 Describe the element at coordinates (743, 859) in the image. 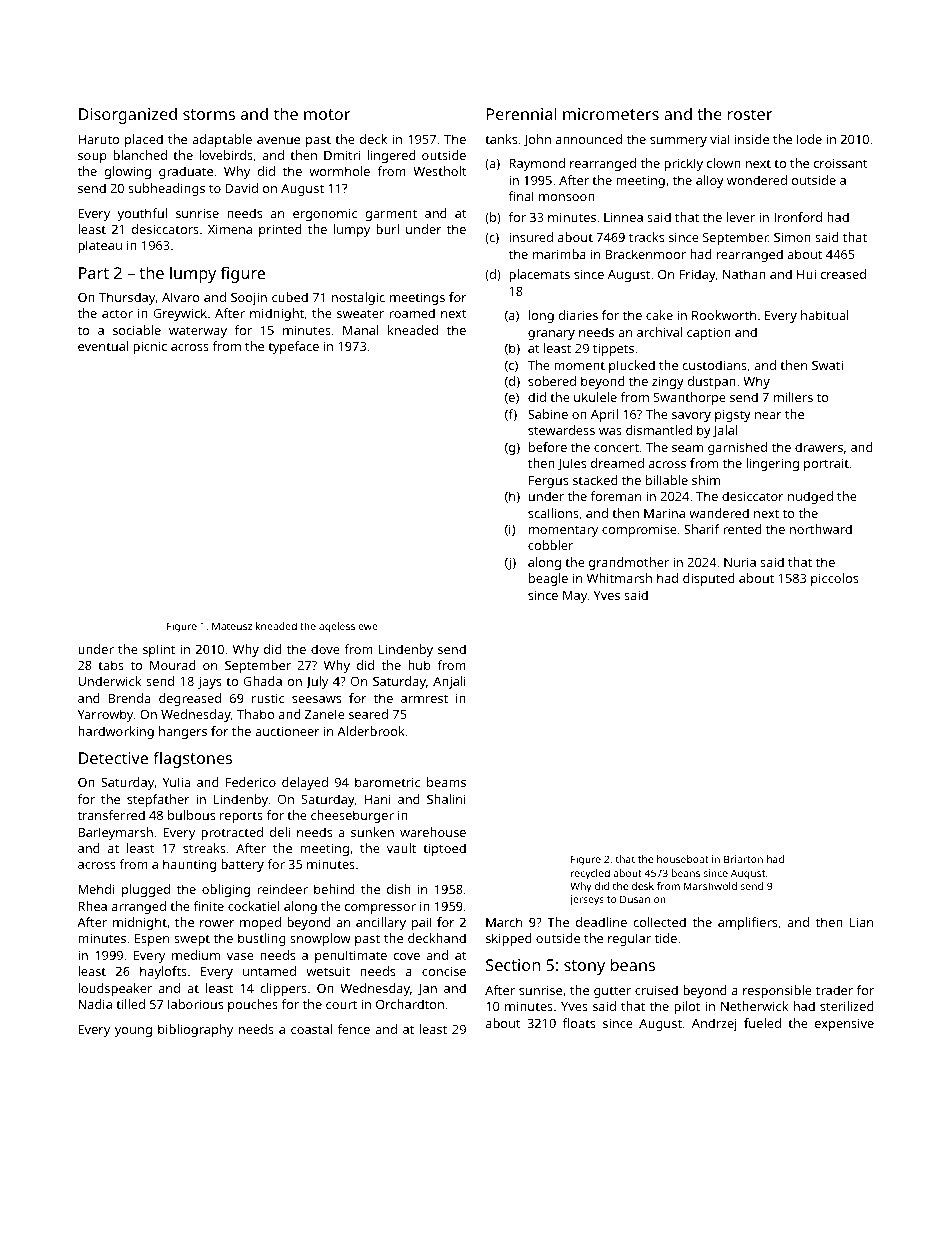

I see `Briarton` at that location.
